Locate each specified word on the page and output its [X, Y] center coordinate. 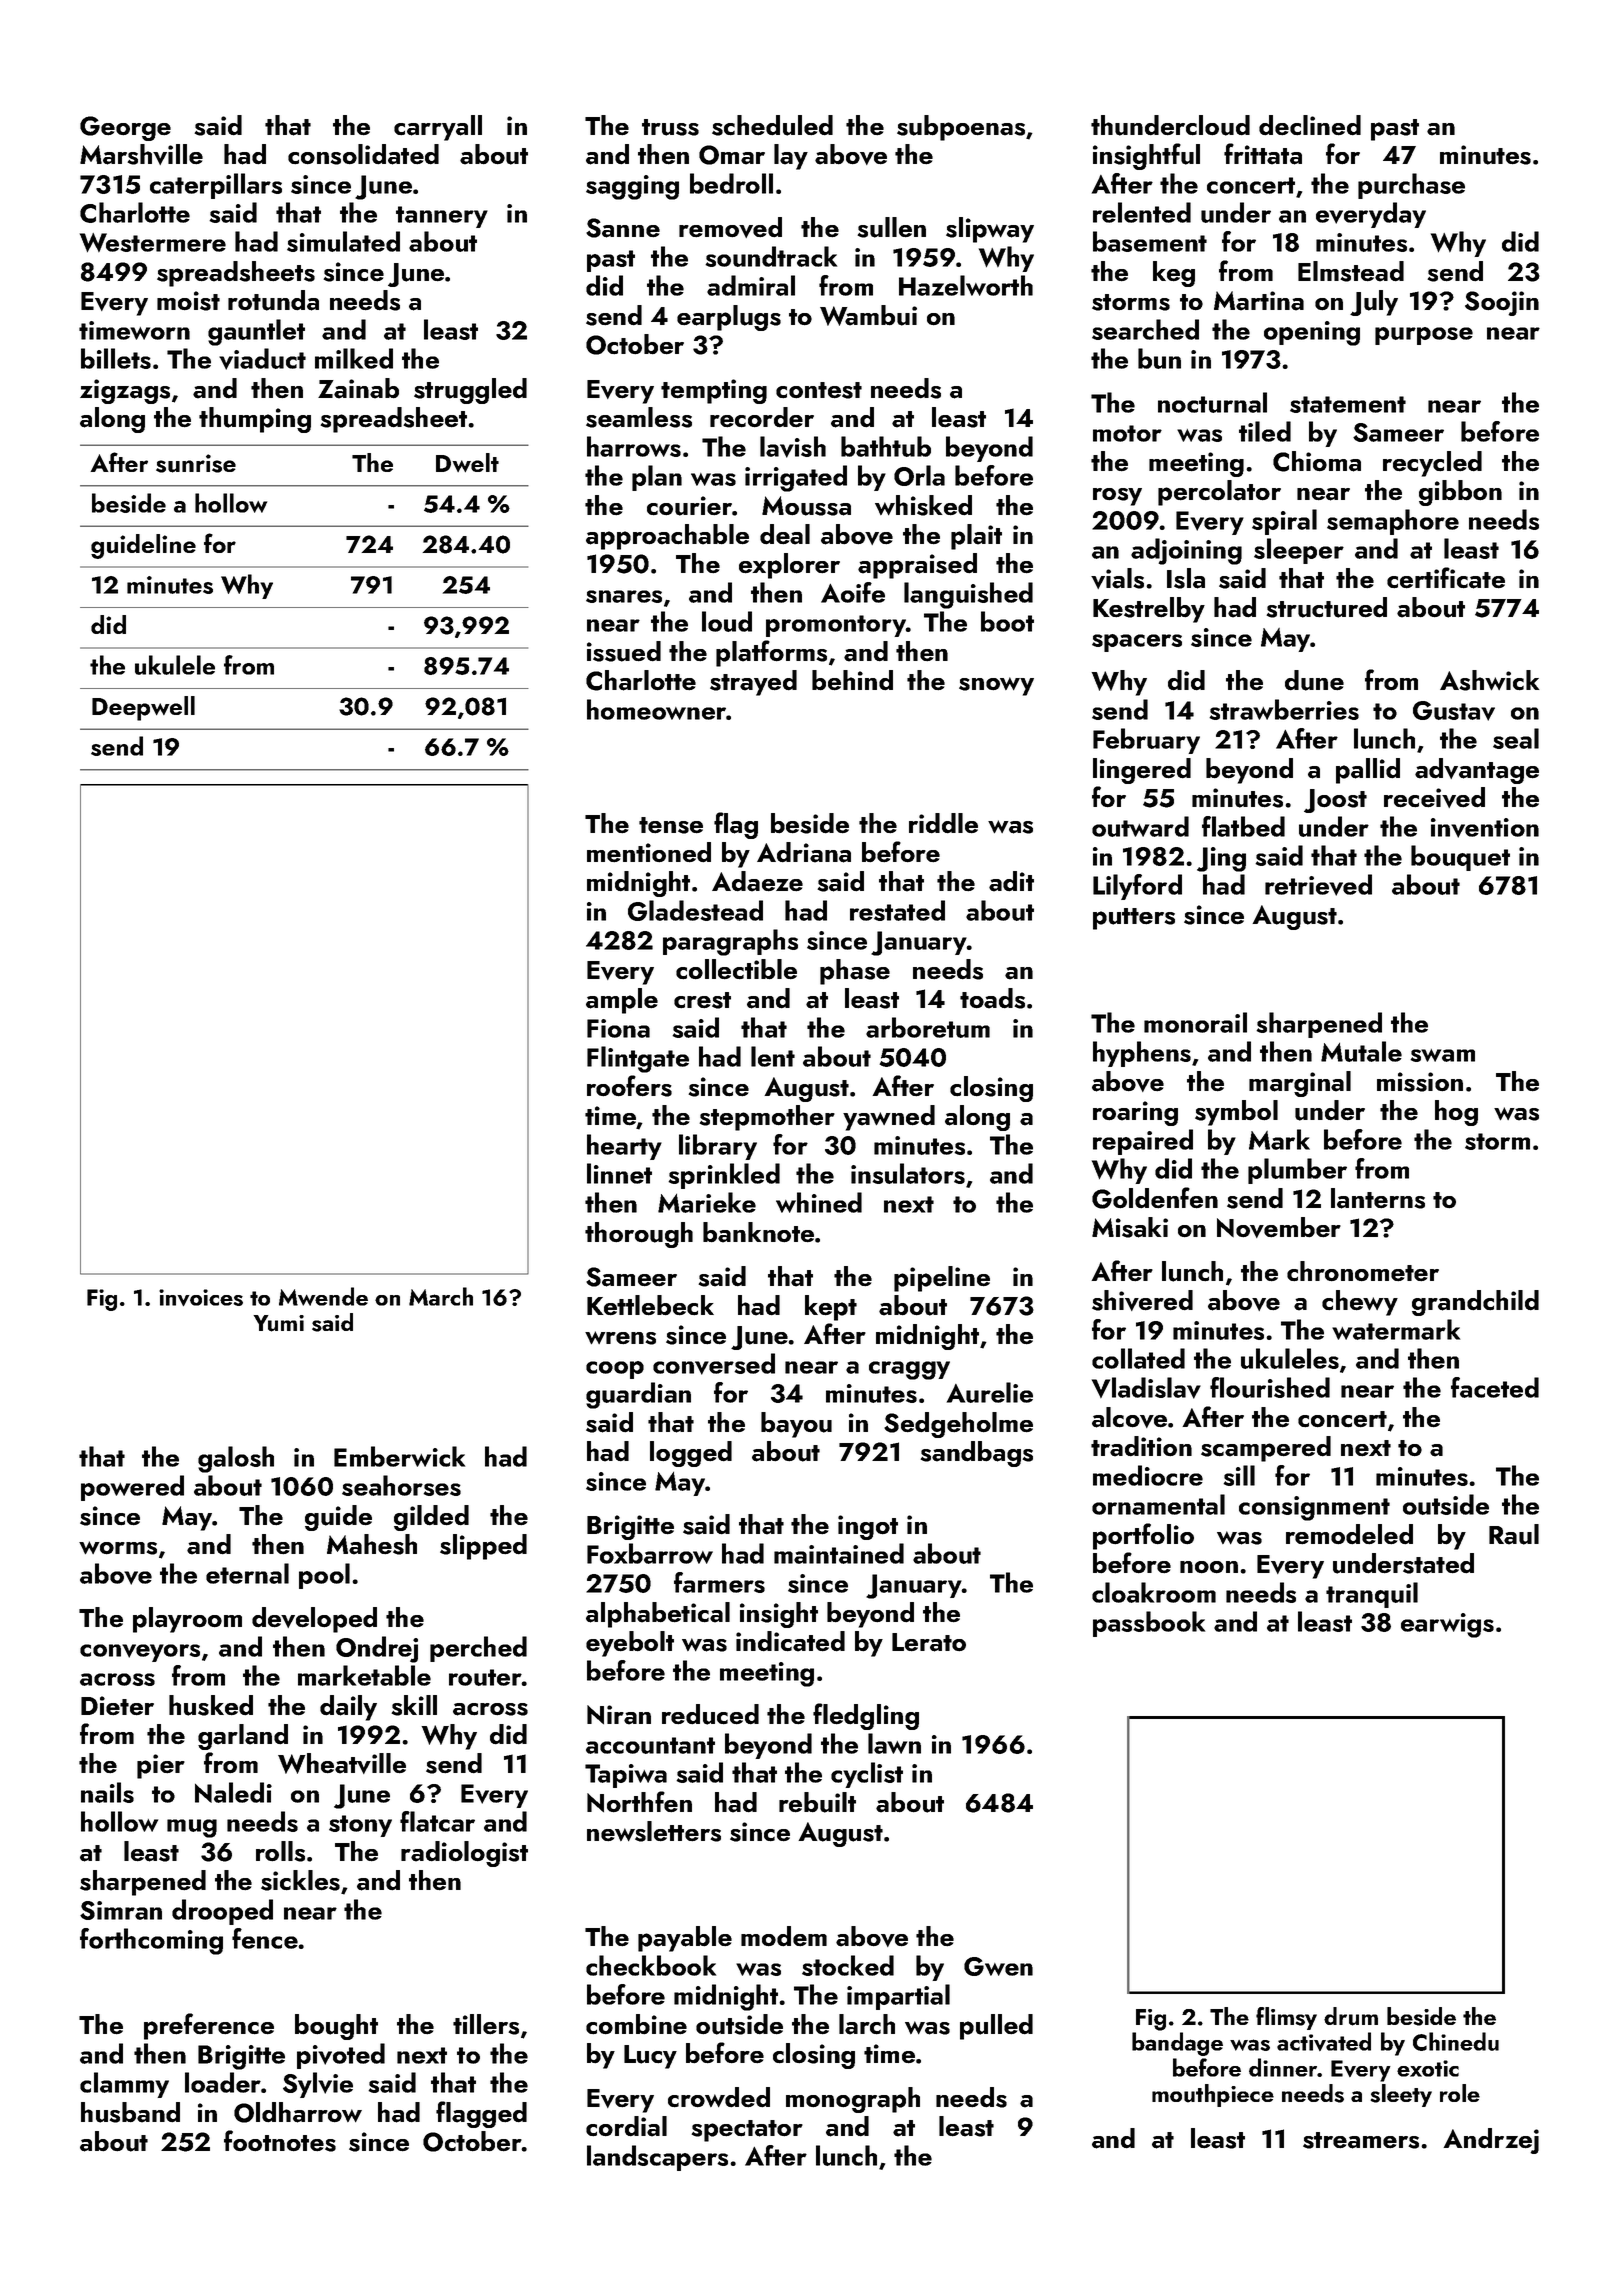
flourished [1270, 1387]
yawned [889, 1118]
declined [1310, 125]
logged [691, 1454]
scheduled [772, 125]
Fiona [618, 1028]
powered [132, 1488]
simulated [343, 241]
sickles [300, 1880]
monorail [1195, 1022]
